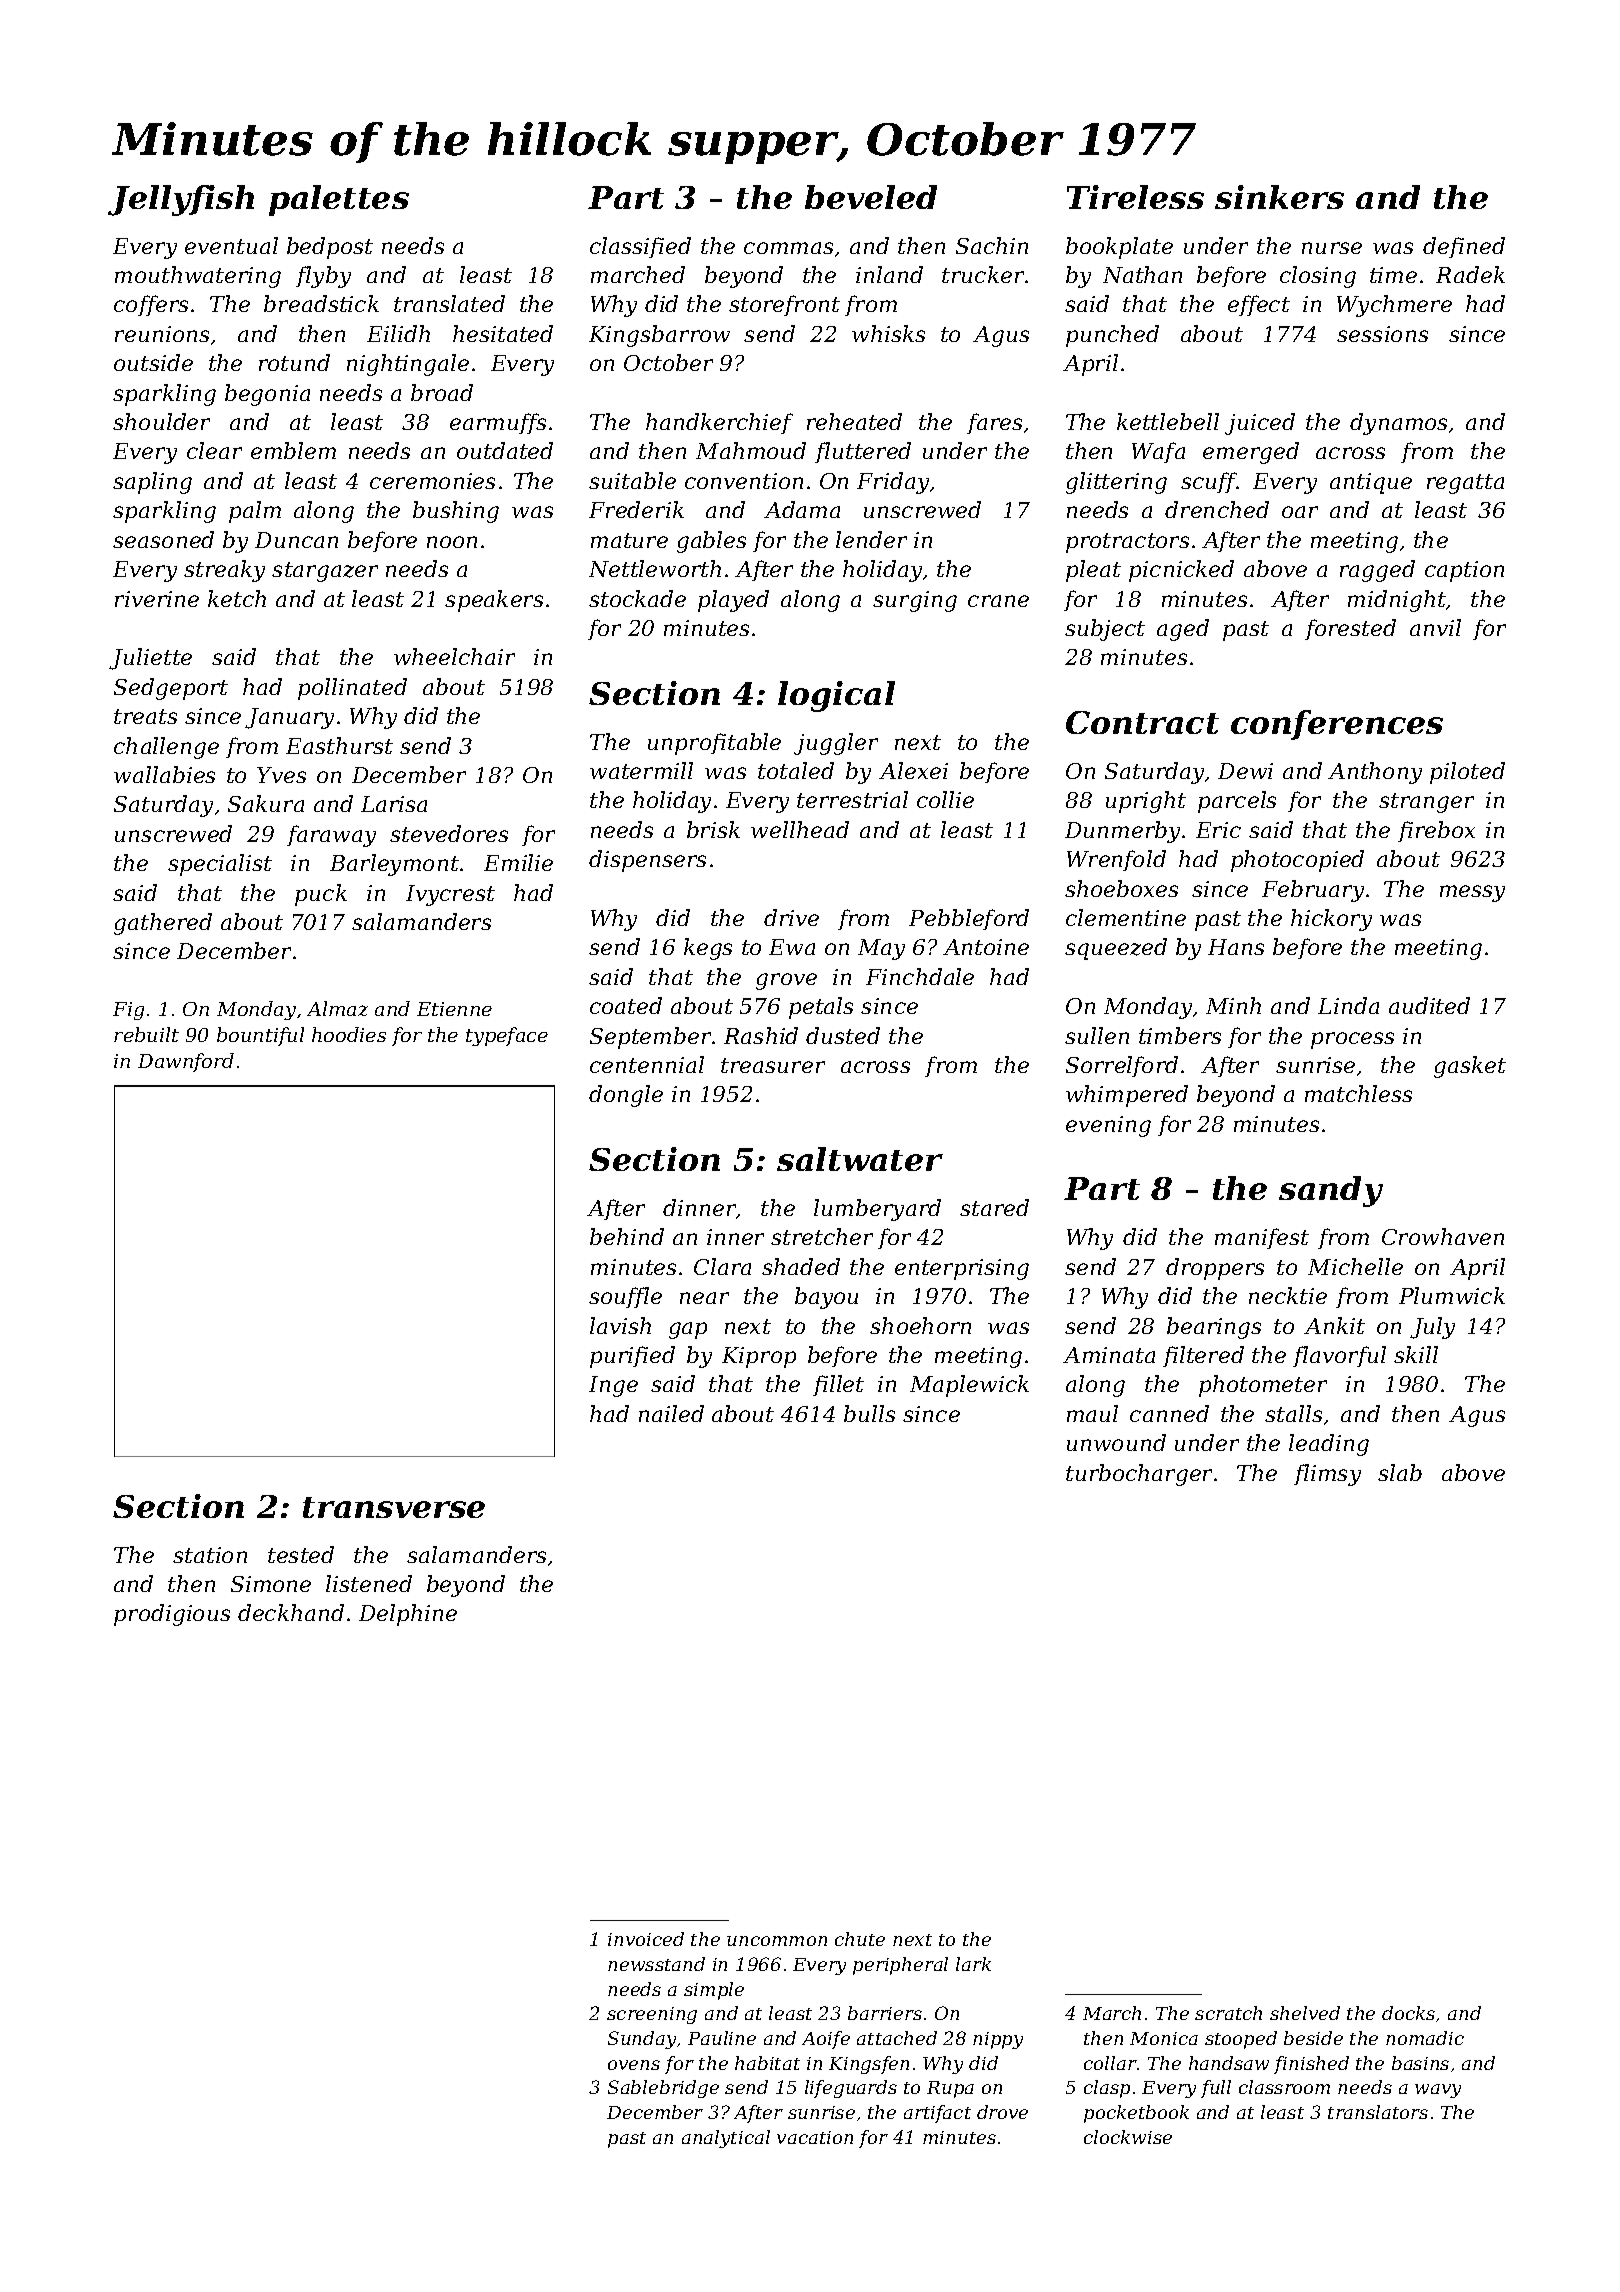 The image size is (1620, 2292). Describe the element at coordinates (1464, 247) in the screenshot. I see `defined` at that location.
